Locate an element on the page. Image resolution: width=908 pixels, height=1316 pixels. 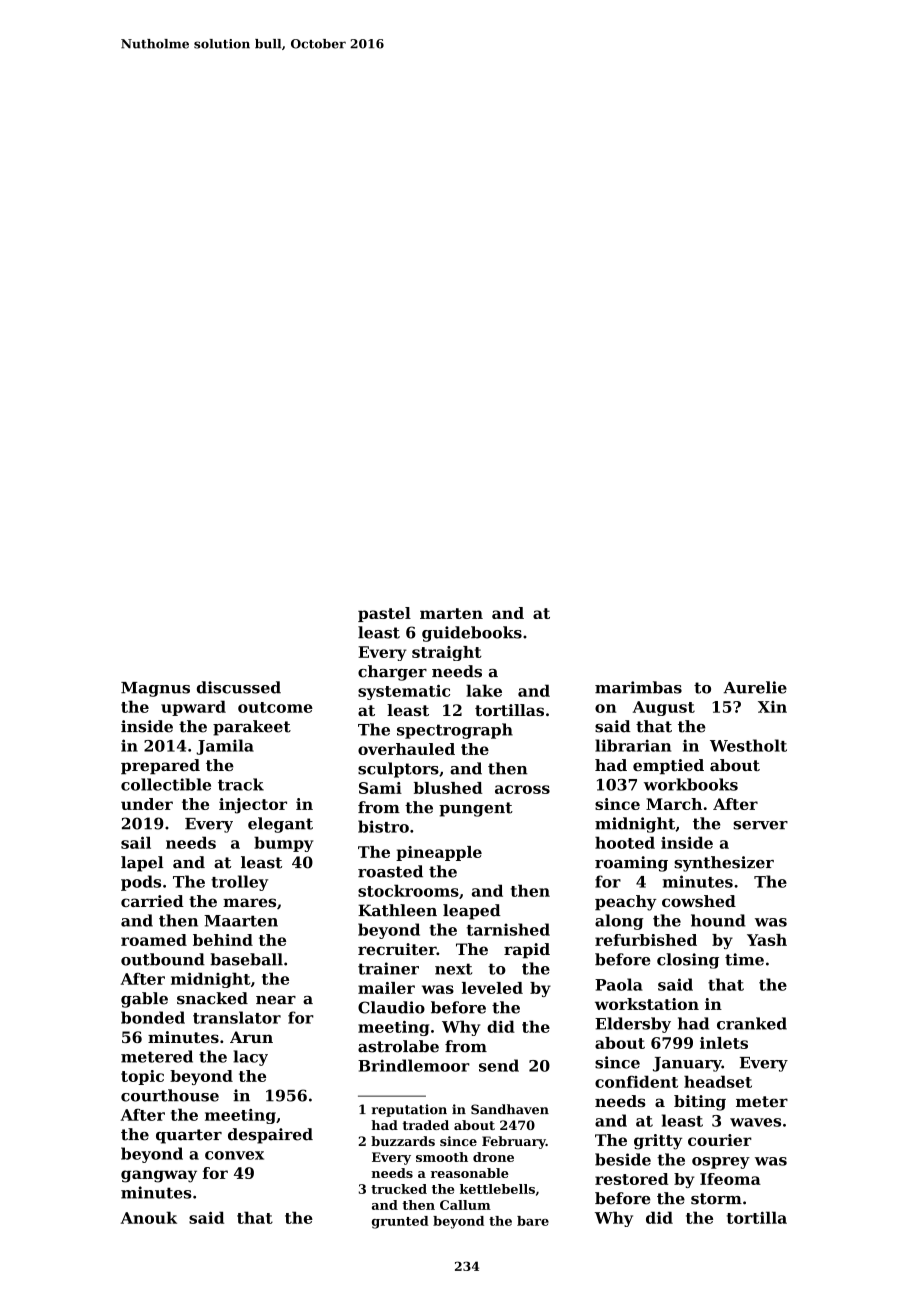
grunted is located at coordinates (400, 1222).
